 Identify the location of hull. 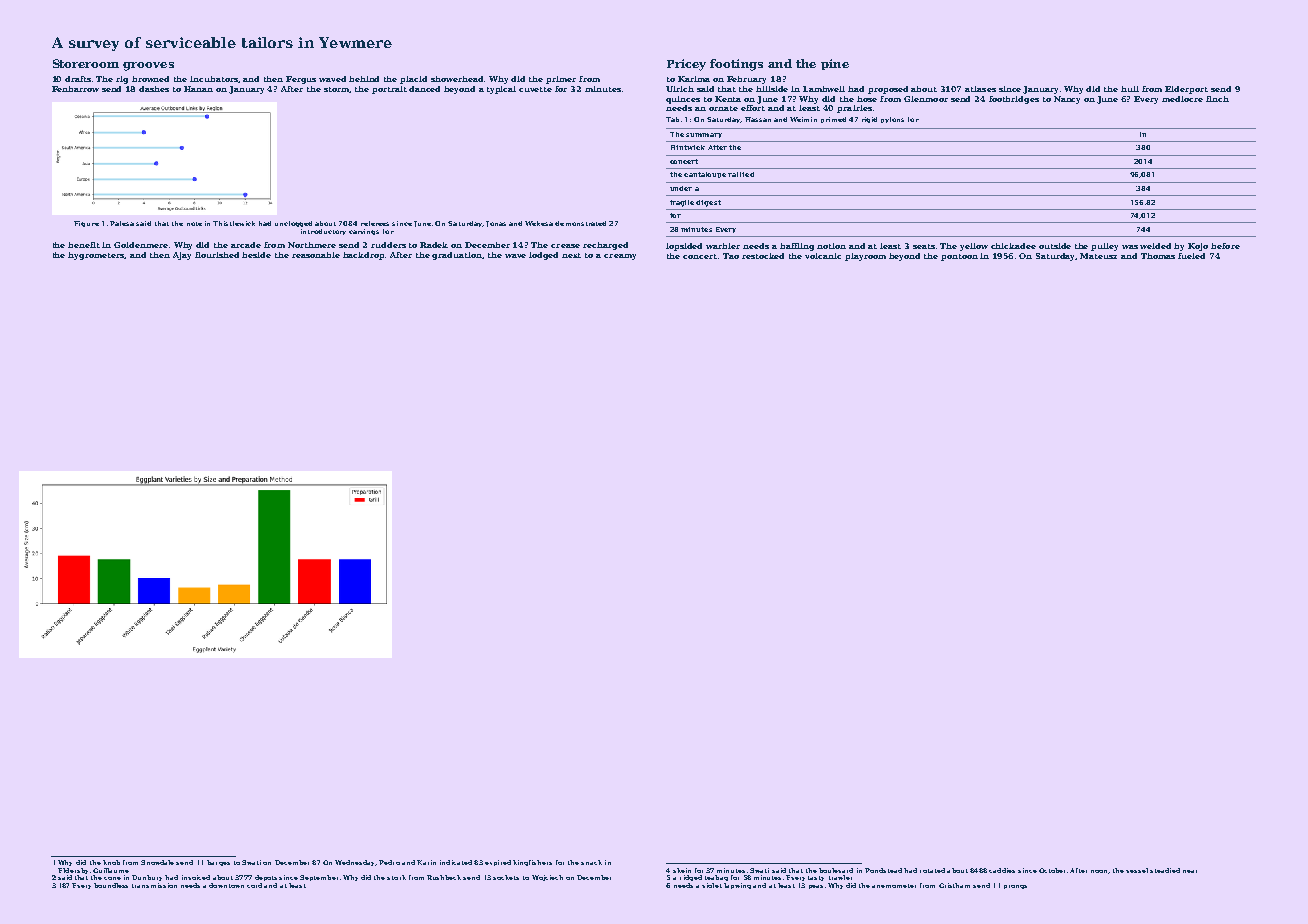
(1130, 89).
